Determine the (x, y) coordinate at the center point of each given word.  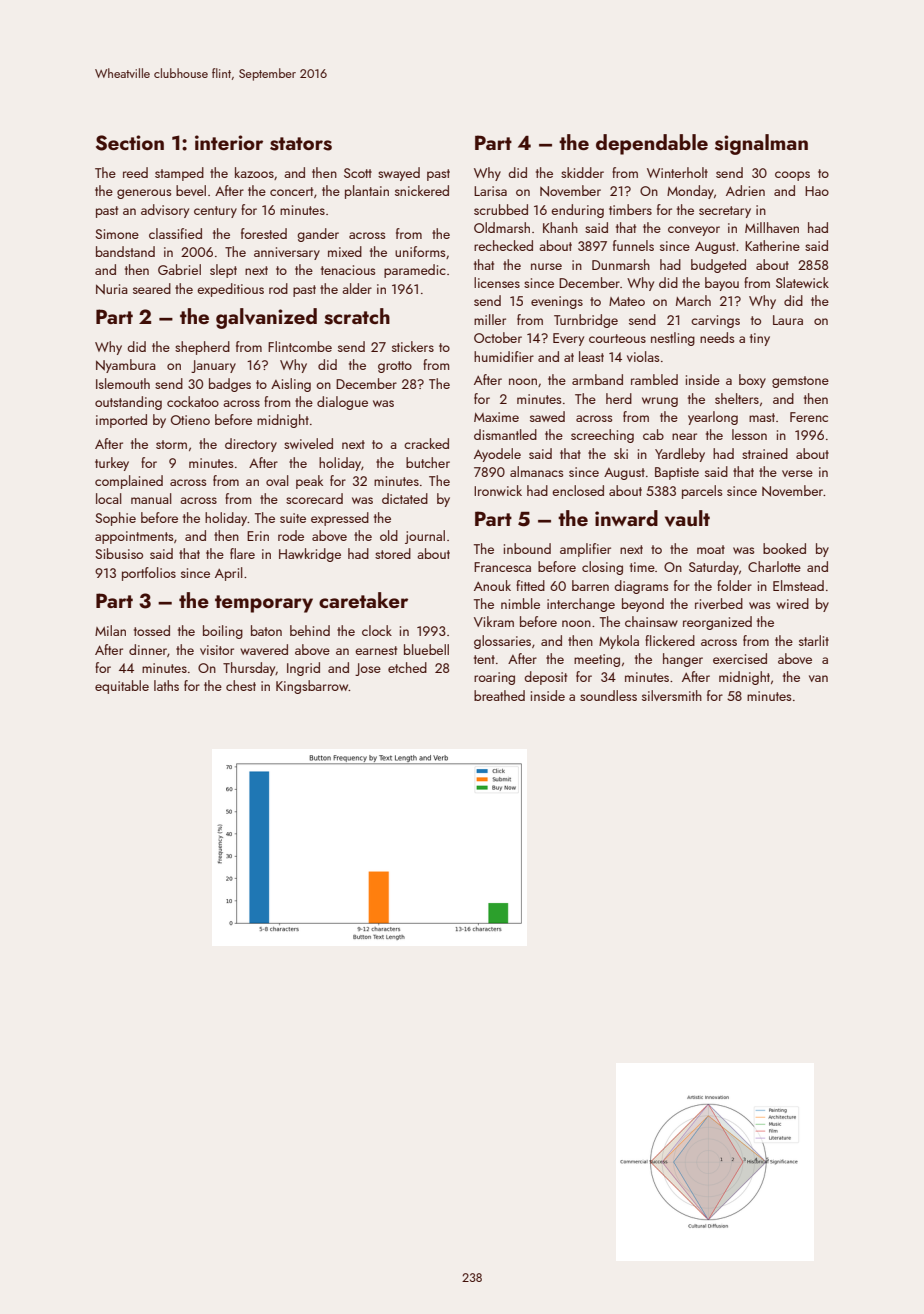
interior (229, 142)
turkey (112, 464)
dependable (652, 144)
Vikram (494, 621)
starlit (814, 640)
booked (784, 548)
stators (301, 144)
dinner (148, 649)
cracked (426, 443)
